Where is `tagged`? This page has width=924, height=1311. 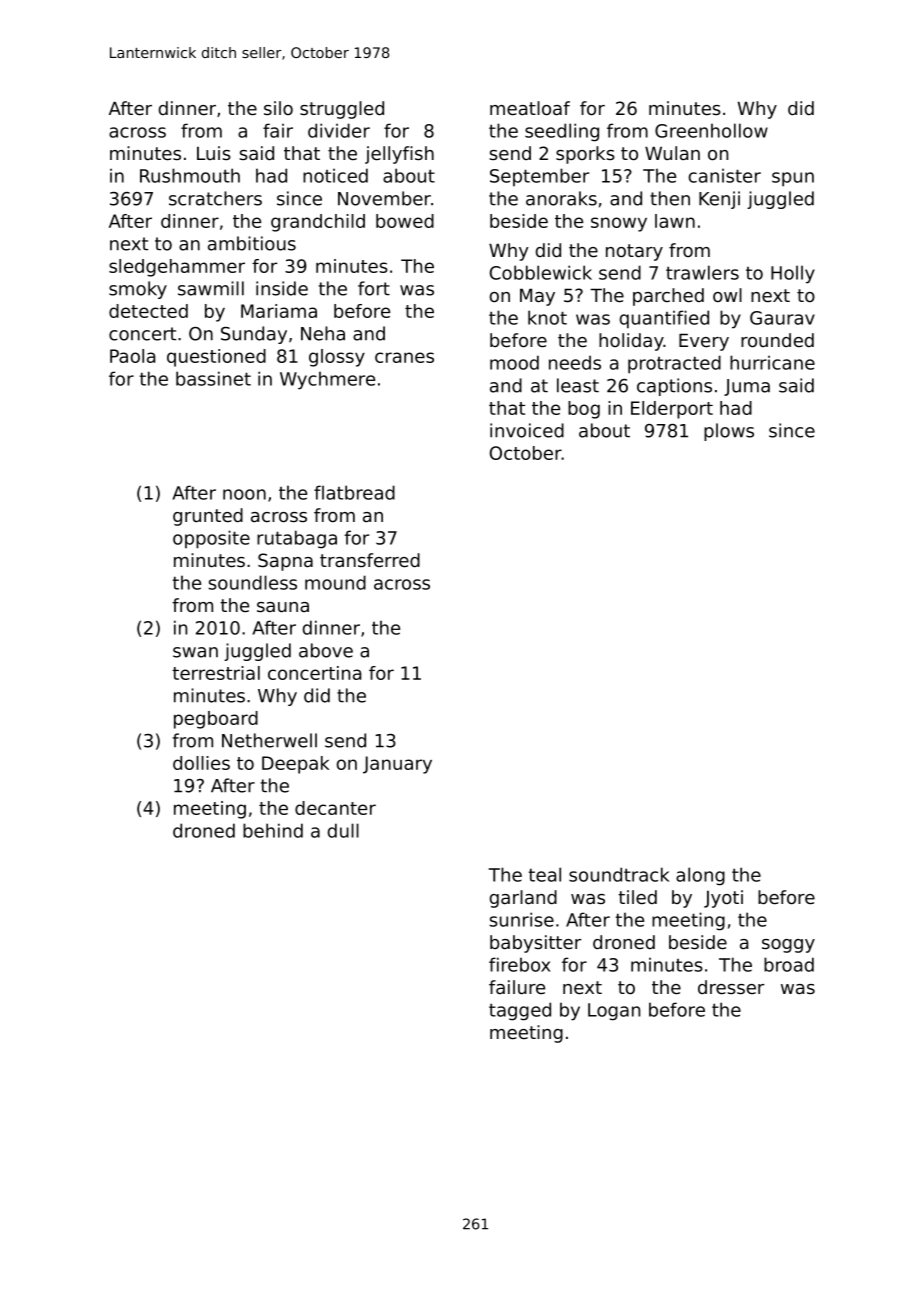
tagged is located at coordinates (520, 1011).
